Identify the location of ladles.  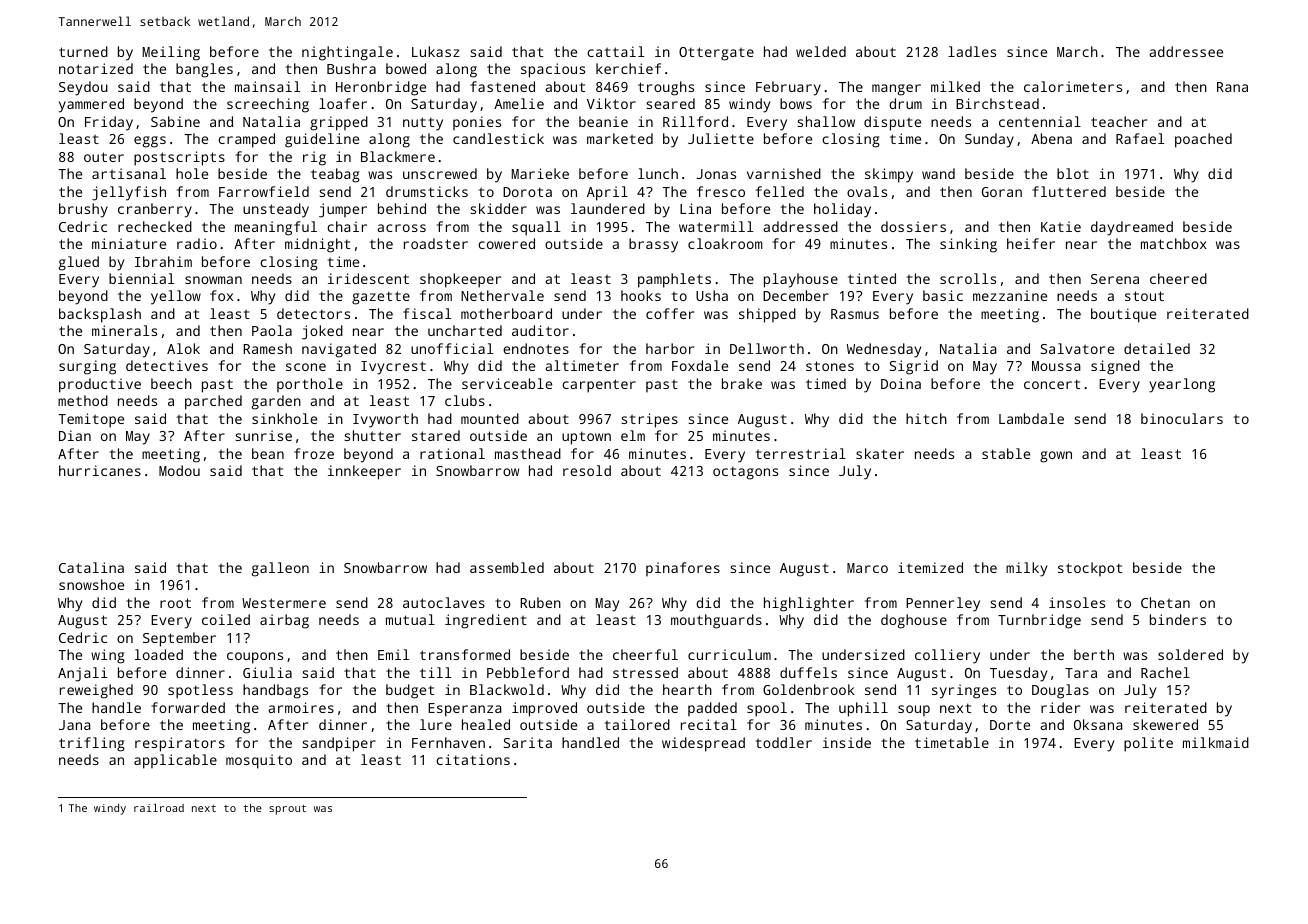
(972, 51).
